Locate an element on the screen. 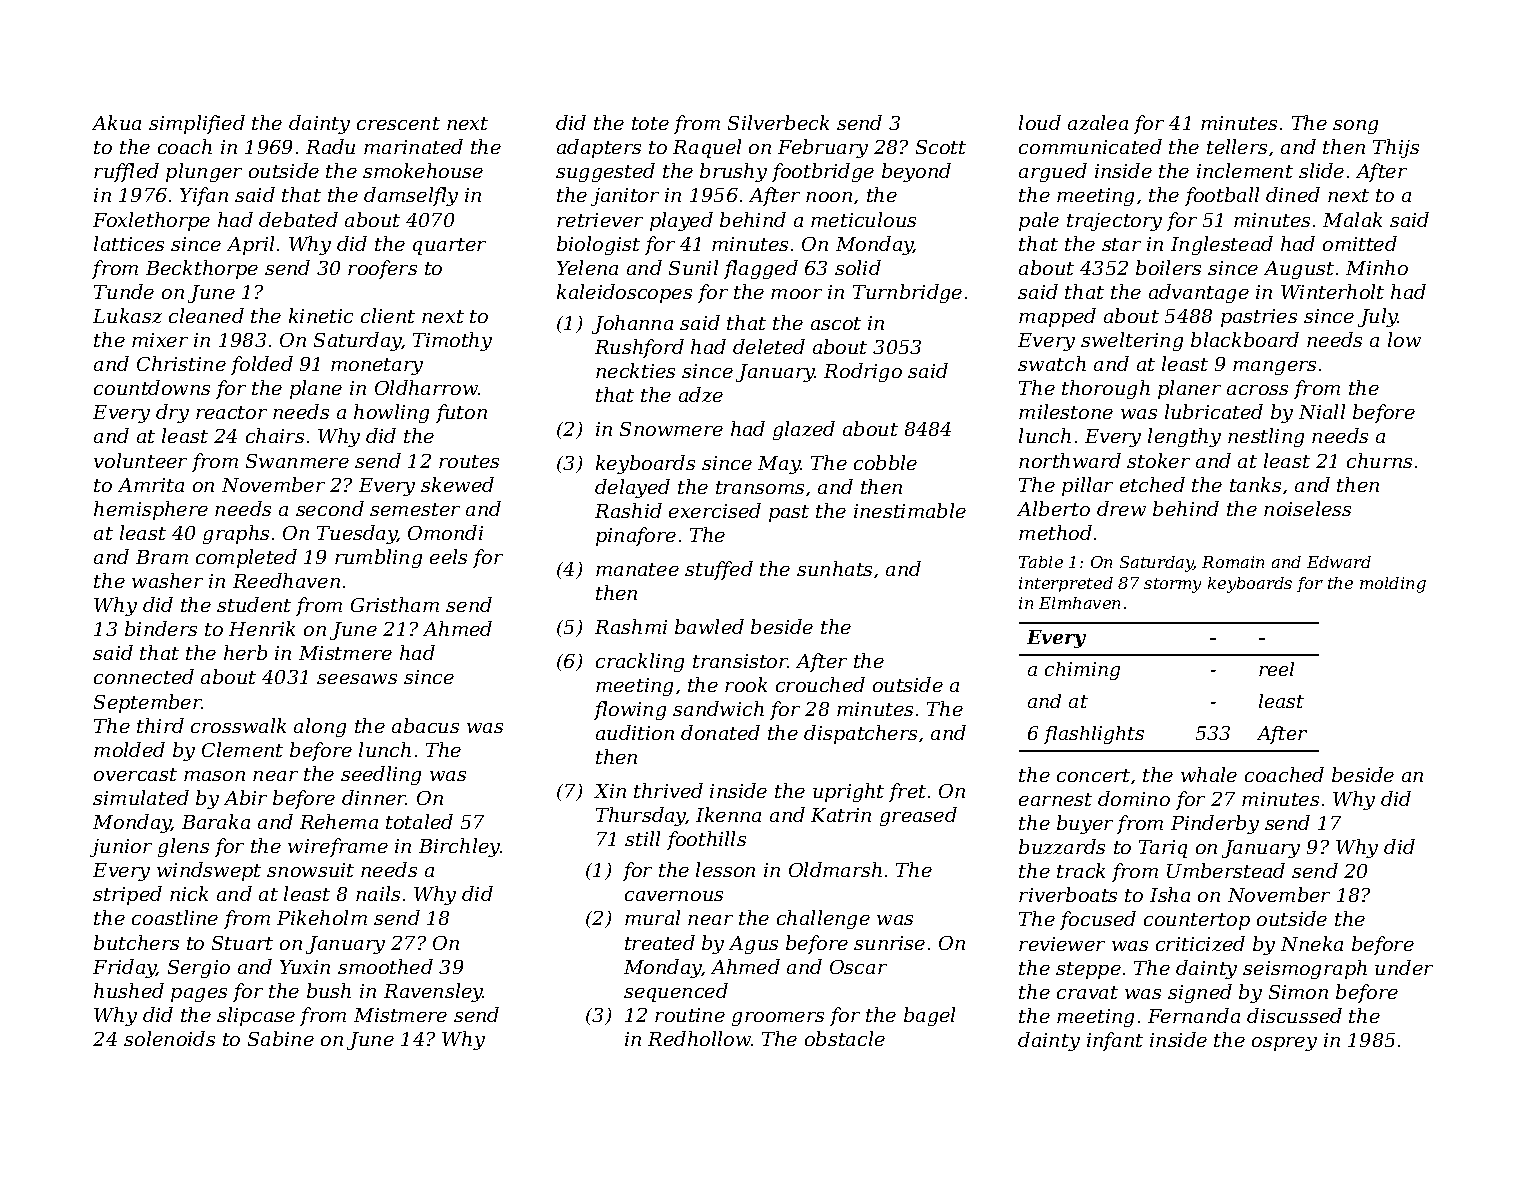 The height and width of the screenshot is (1180, 1527). hushed is located at coordinates (129, 990).
